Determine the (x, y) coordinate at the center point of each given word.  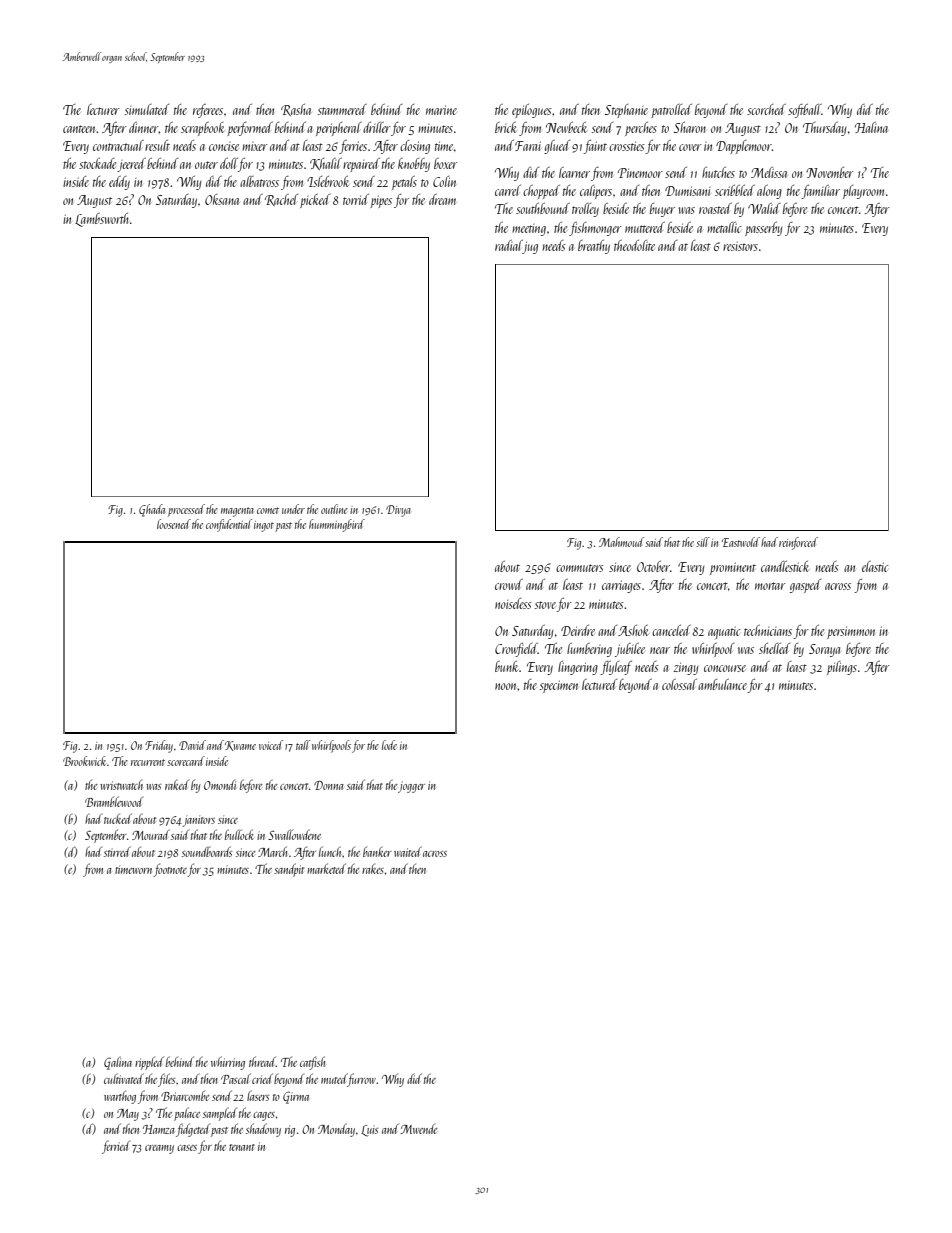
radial (509, 245)
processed (186, 510)
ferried (116, 1147)
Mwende (419, 1129)
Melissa (769, 172)
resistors (740, 246)
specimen (559, 686)
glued (557, 147)
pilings (842, 668)
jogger (411, 787)
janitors (199, 821)
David (192, 745)
